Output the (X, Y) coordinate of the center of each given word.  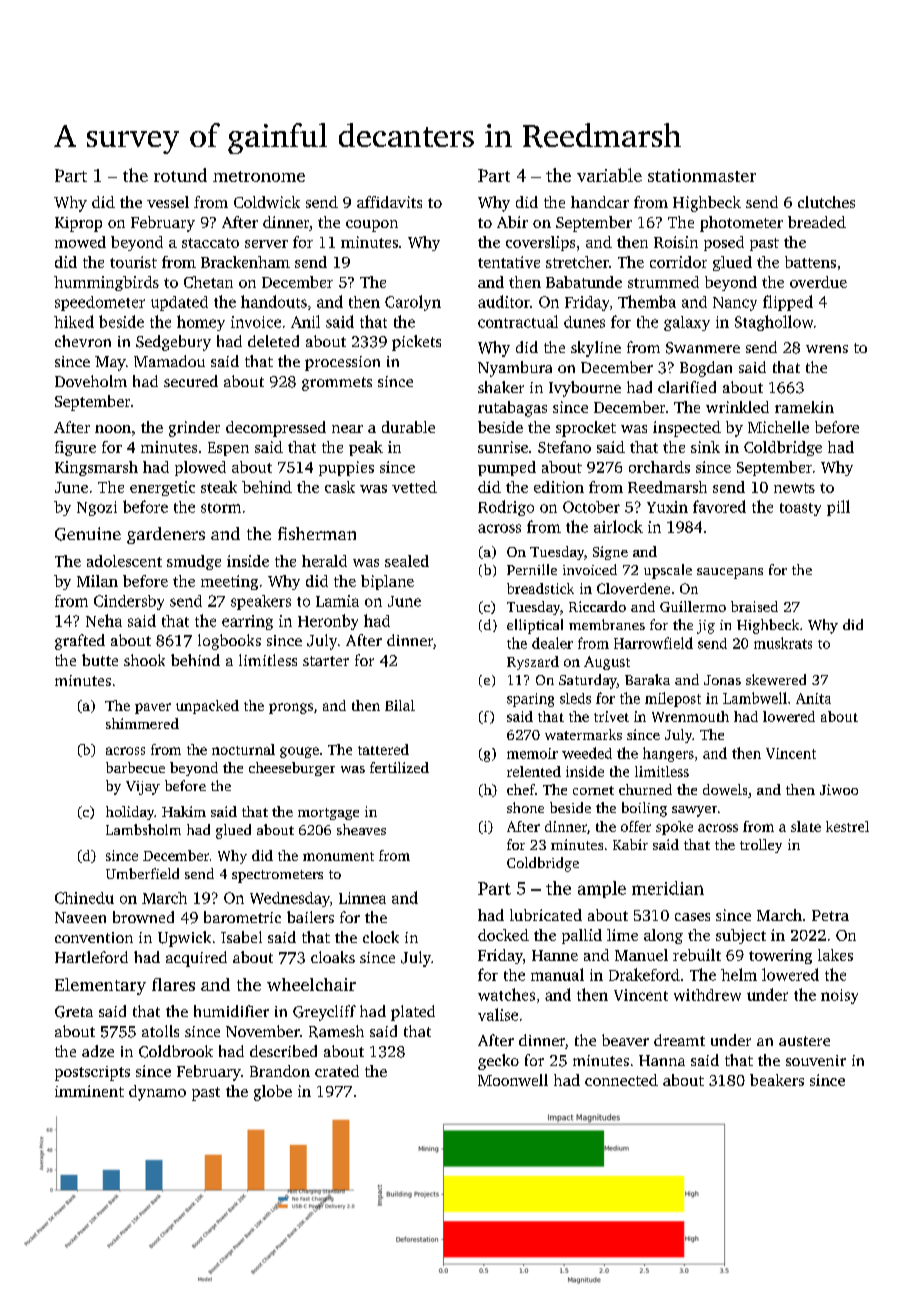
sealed (407, 561)
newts (794, 488)
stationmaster (702, 175)
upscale (668, 571)
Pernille (532, 569)
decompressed (276, 429)
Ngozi (97, 508)
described (283, 1051)
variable (609, 175)
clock (381, 937)
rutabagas (512, 409)
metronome (259, 176)
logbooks (229, 642)
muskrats (783, 643)
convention (94, 937)
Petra (830, 915)
